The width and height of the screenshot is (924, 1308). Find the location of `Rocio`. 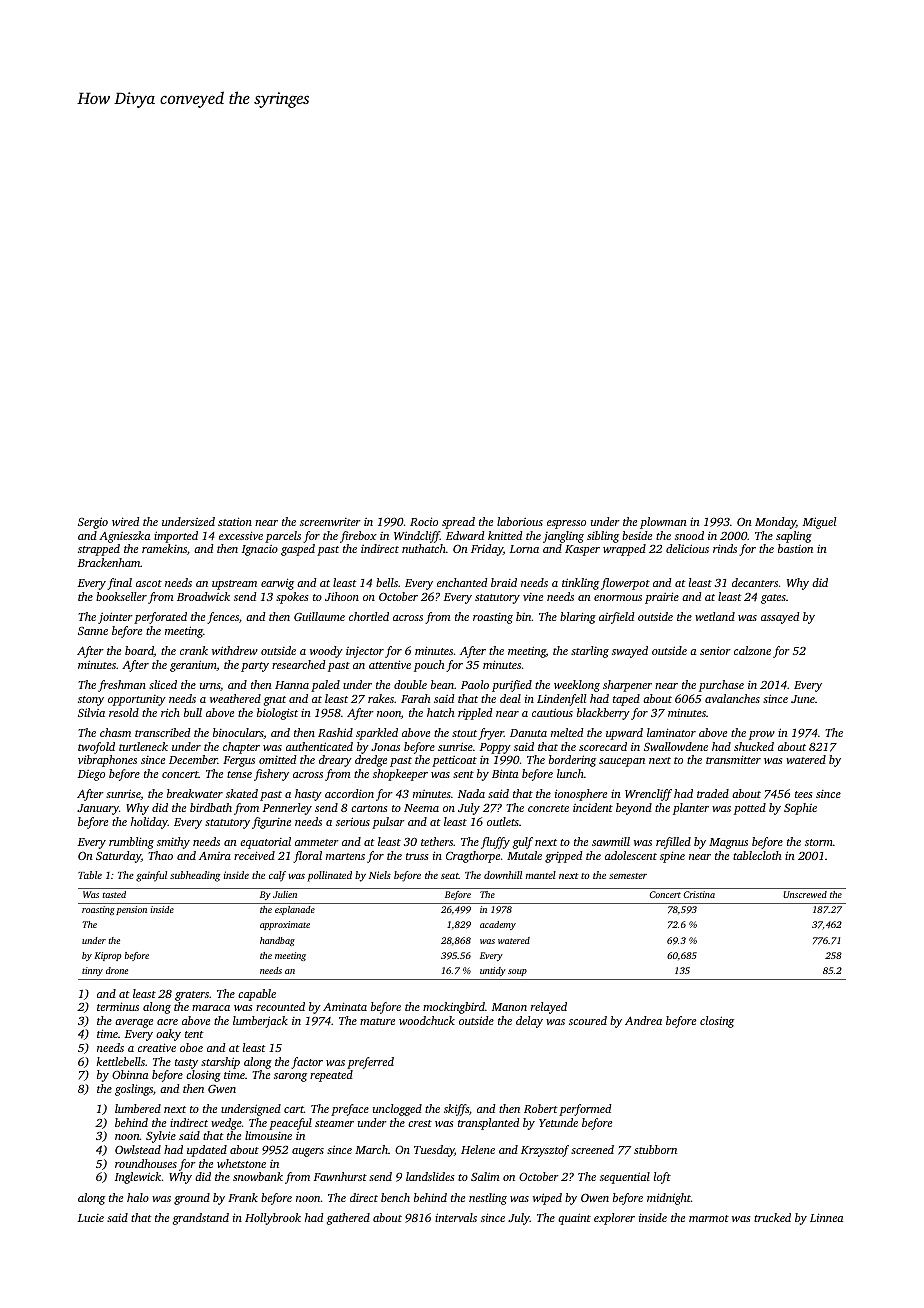

Rocio is located at coordinates (424, 521).
